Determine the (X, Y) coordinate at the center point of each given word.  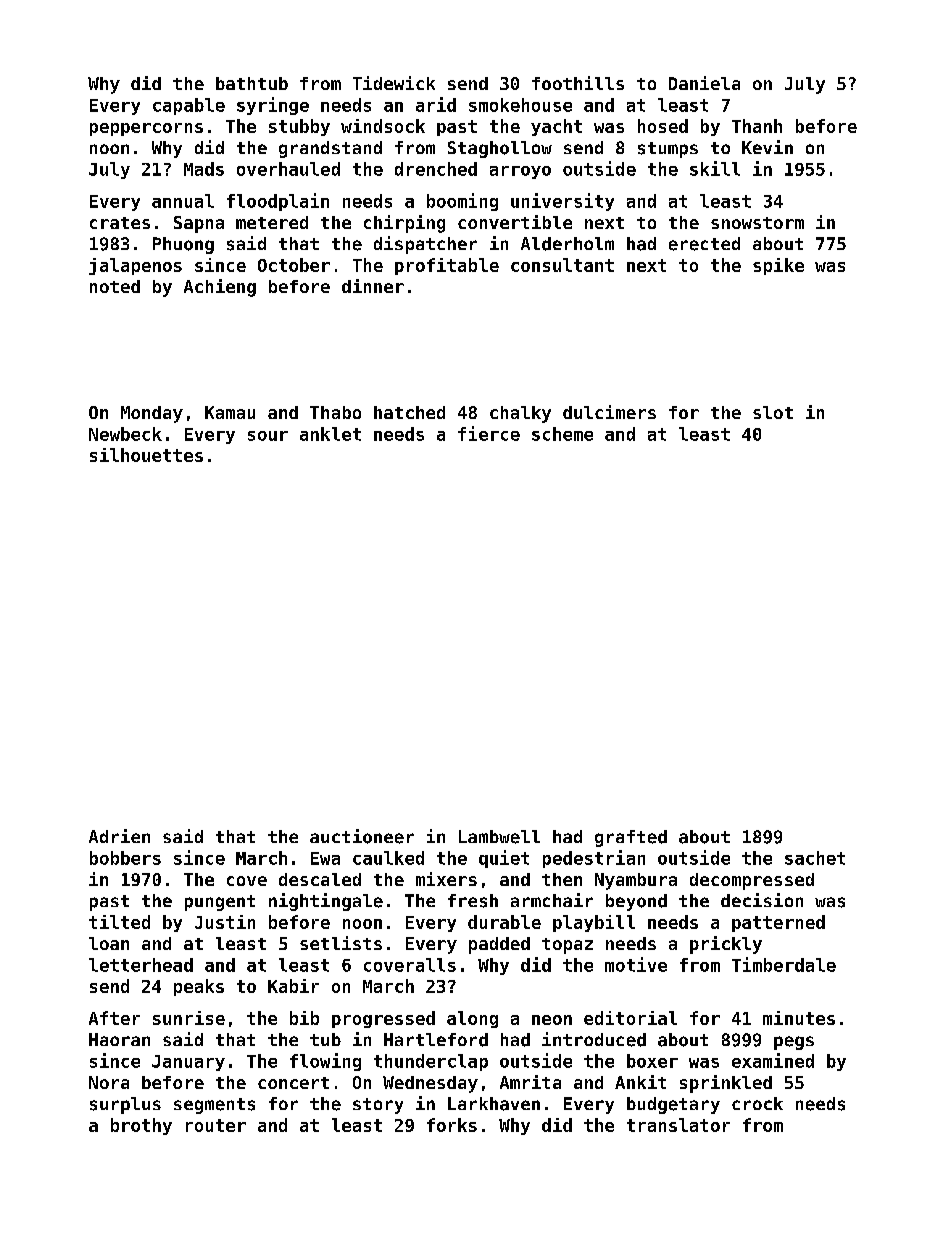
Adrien (119, 836)
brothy (141, 1126)
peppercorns (146, 129)
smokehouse (520, 105)
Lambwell (499, 837)
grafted (631, 838)
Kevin (767, 147)
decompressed (752, 881)
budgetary (673, 1105)
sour (268, 436)
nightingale (326, 902)
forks (452, 1125)
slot (773, 412)
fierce (489, 433)
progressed (383, 1019)
